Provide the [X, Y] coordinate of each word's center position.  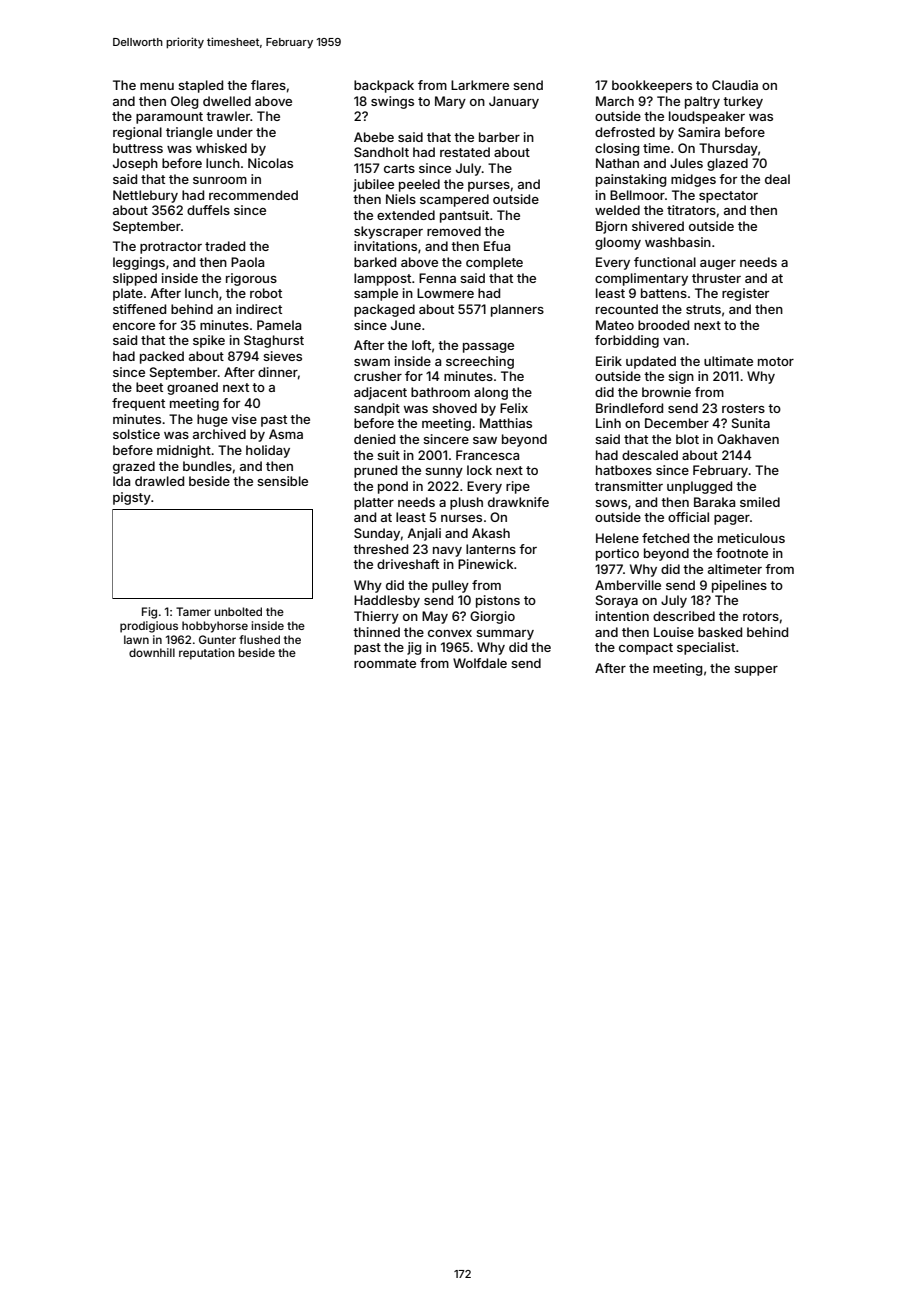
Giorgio [492, 617]
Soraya [617, 601]
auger [718, 265]
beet [149, 387]
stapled [200, 86]
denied [374, 439]
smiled [760, 502]
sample [376, 294]
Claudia [735, 85]
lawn [136, 639]
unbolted [238, 611]
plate [128, 294]
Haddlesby [387, 601]
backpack [384, 86]
